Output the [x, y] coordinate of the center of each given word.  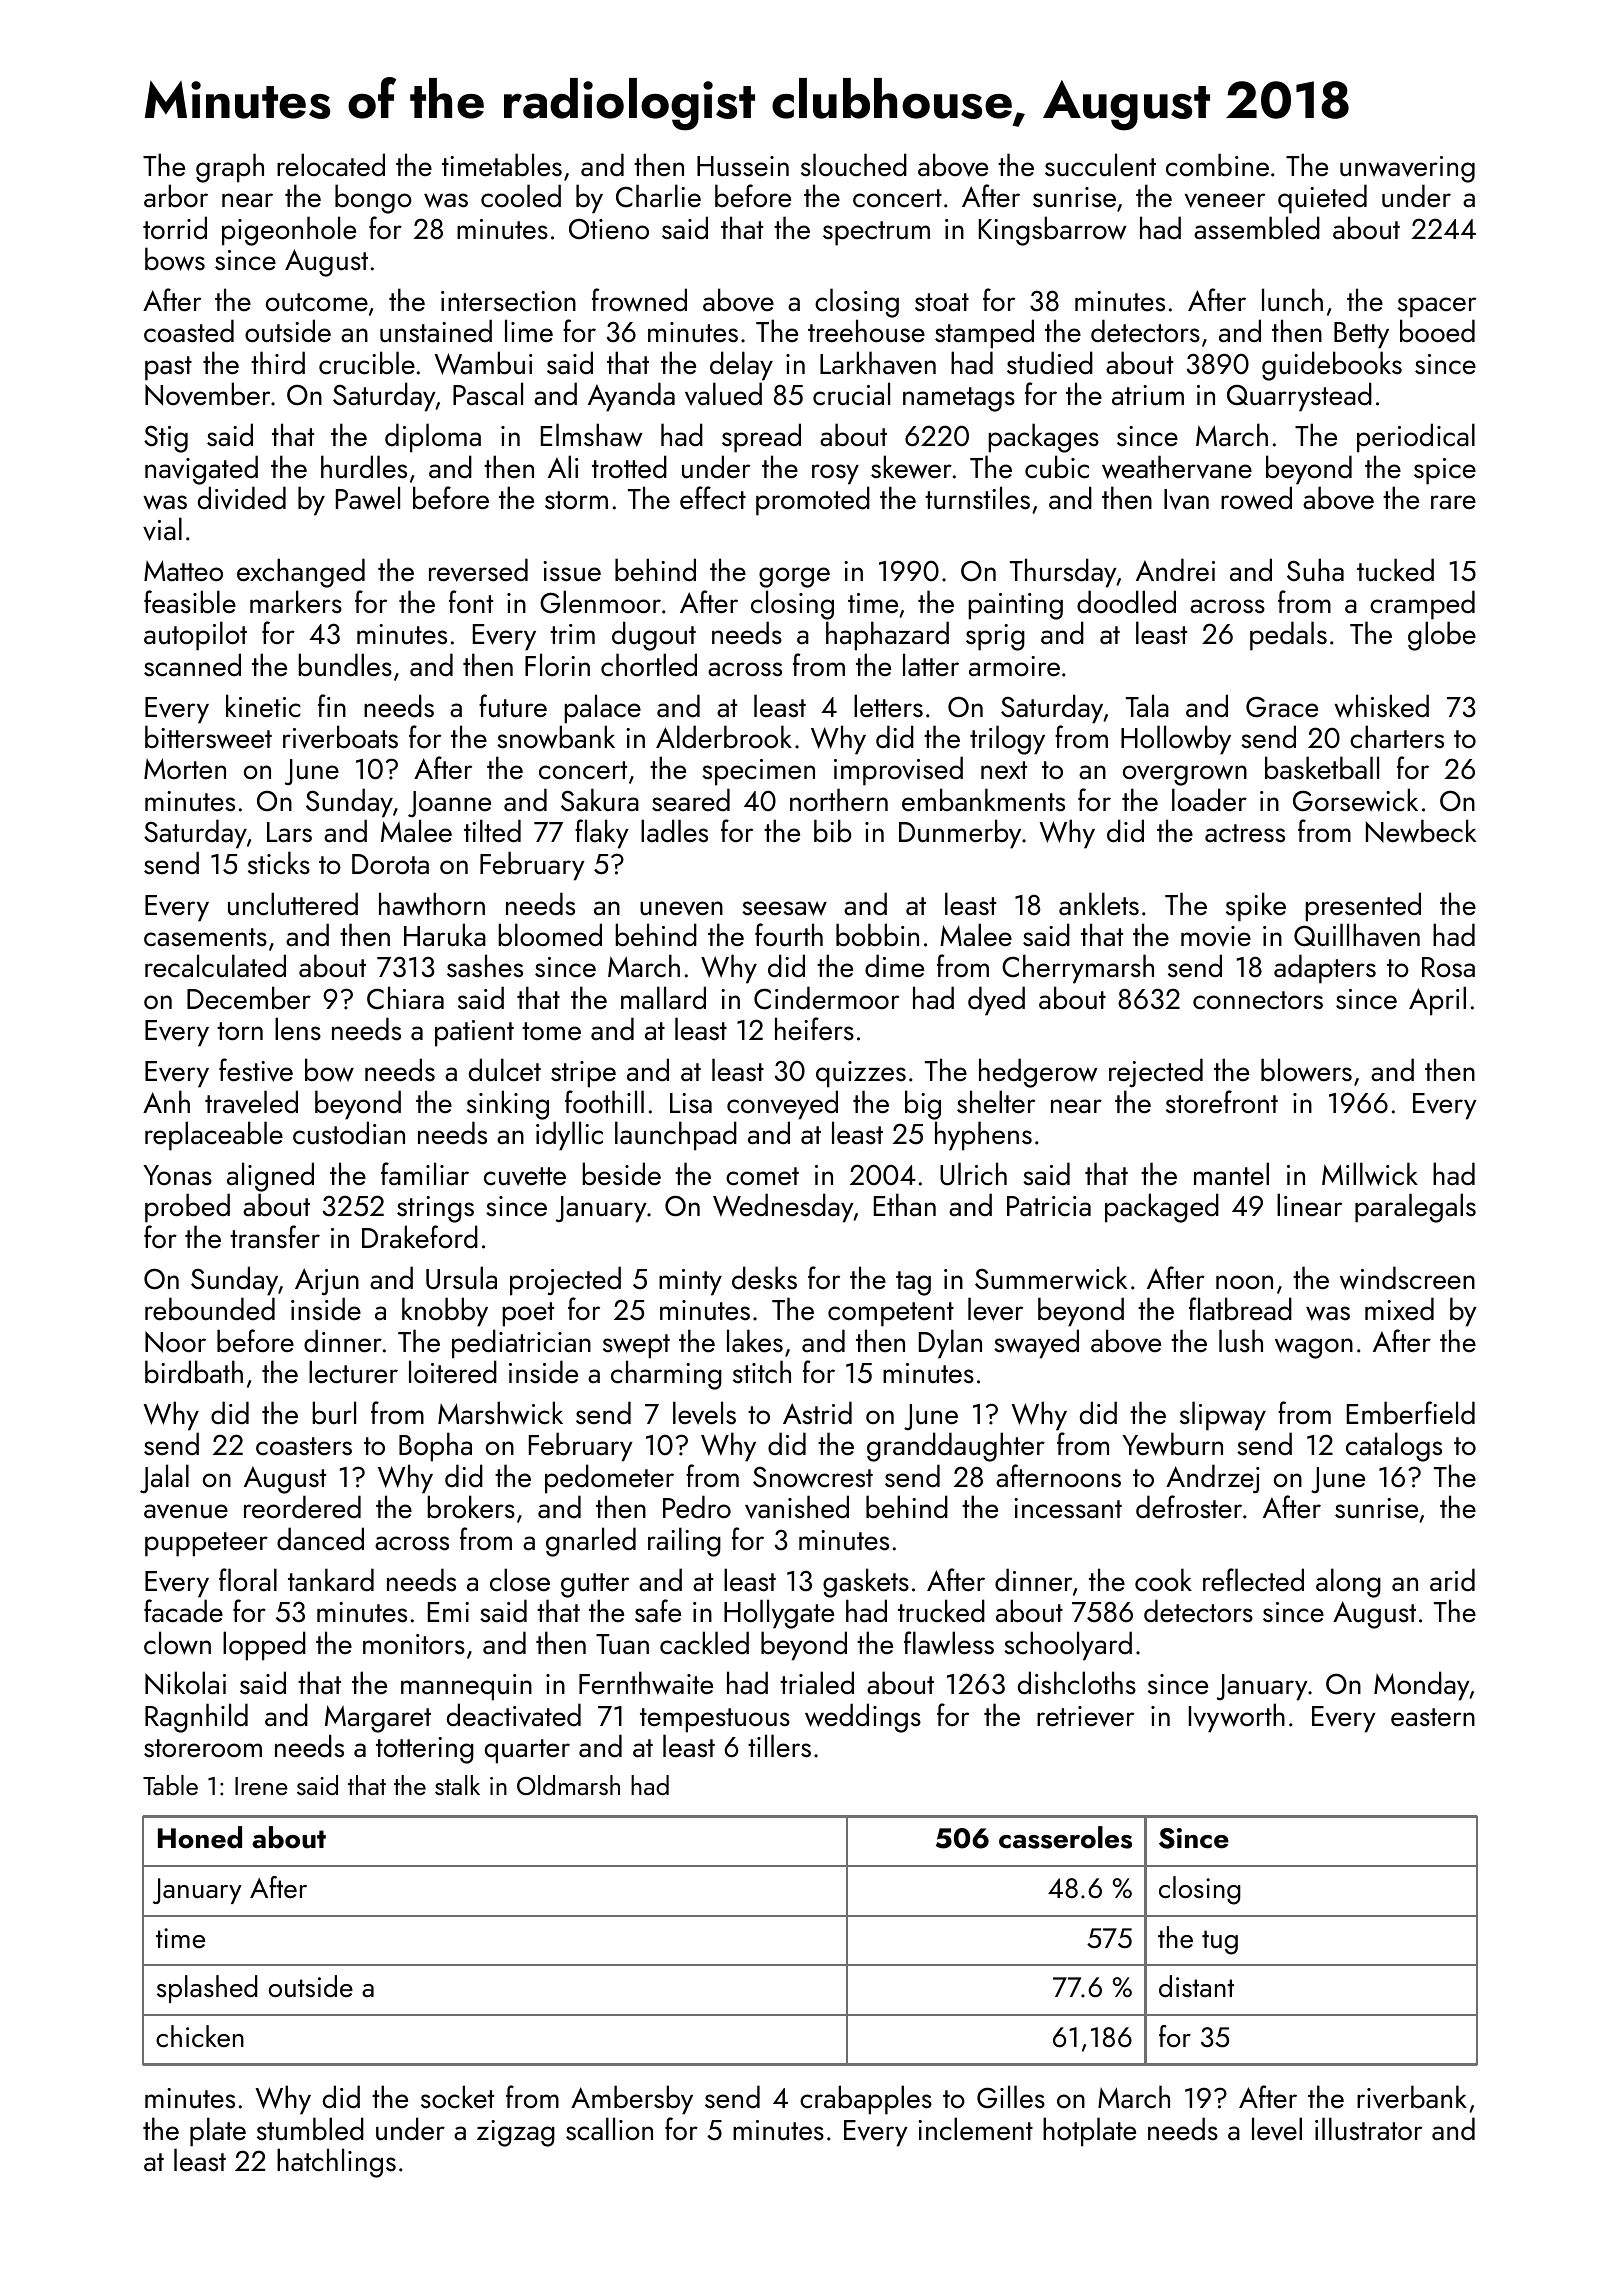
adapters [1325, 969]
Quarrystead [1299, 397]
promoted [813, 501]
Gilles [1011, 2097]
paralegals [1415, 1208]
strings [435, 1209]
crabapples [866, 2100]
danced [320, 1539]
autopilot [195, 636]
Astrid [817, 1413]
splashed [207, 1989]
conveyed [782, 1105]
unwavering [1407, 169]
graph [230, 168]
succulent [1100, 165]
